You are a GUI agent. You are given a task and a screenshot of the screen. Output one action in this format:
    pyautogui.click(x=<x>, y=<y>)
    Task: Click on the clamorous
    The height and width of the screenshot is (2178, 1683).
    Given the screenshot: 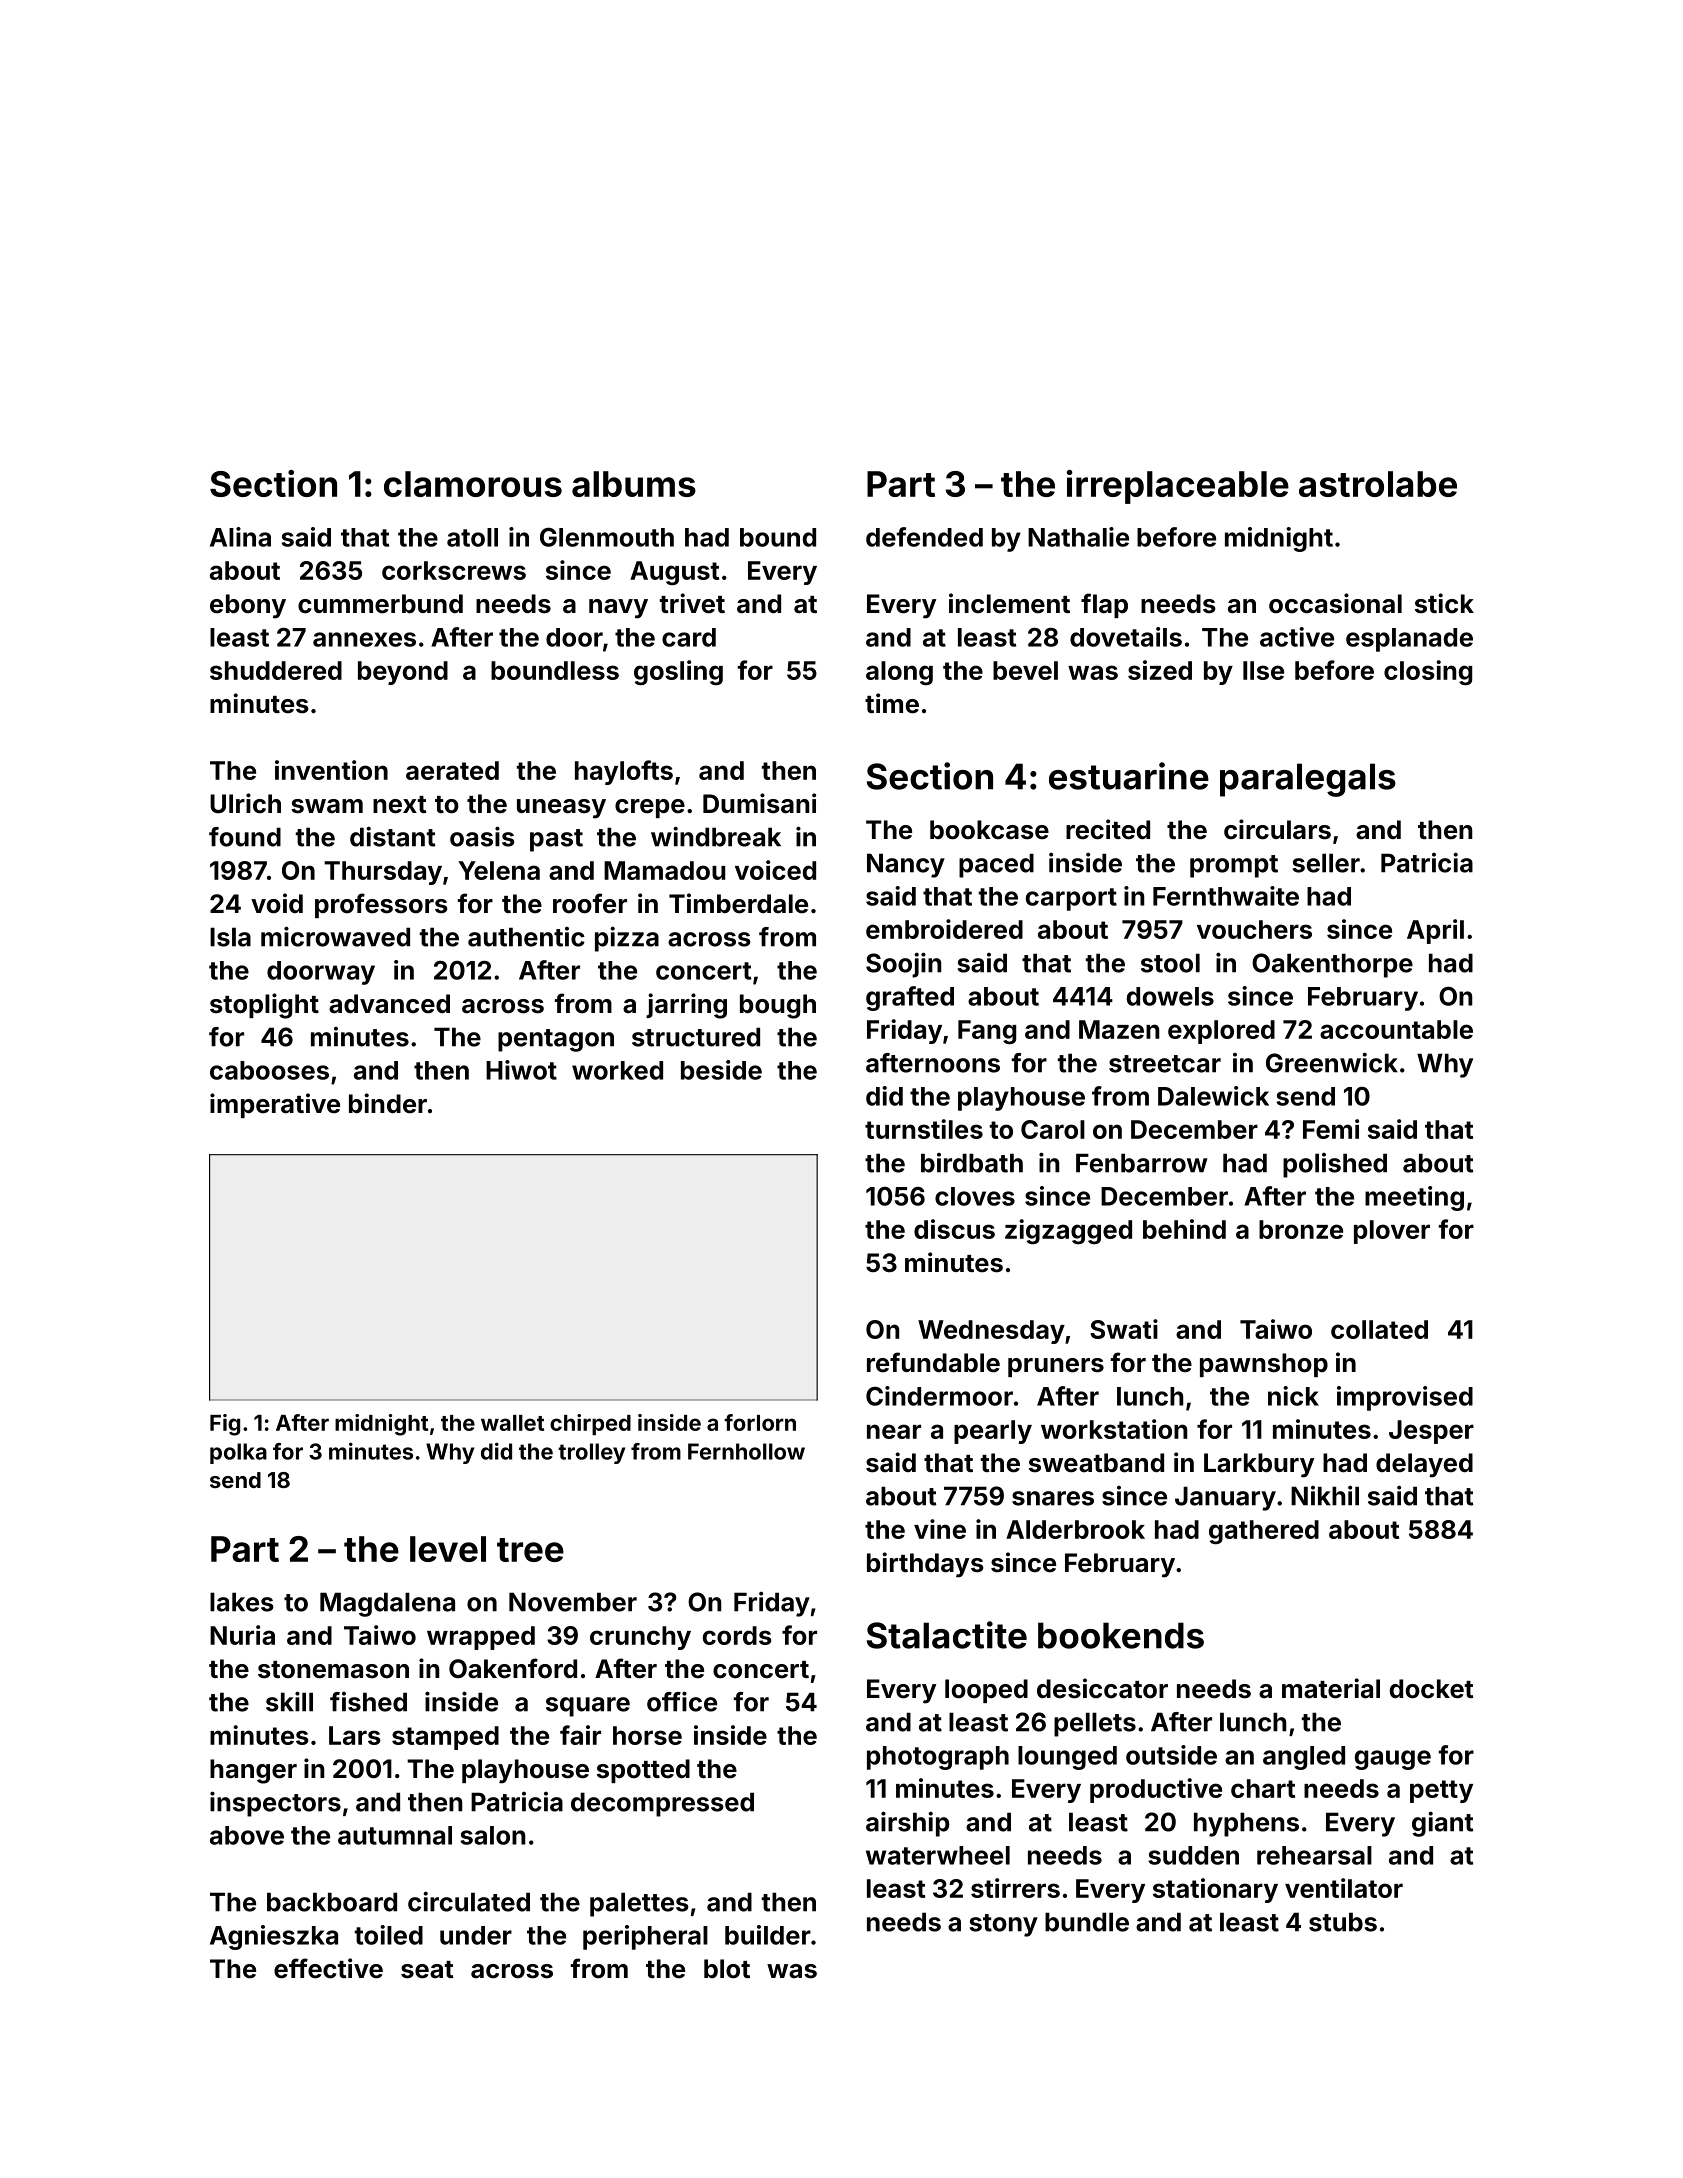 What is the action you would take?
    pyautogui.click(x=473, y=484)
